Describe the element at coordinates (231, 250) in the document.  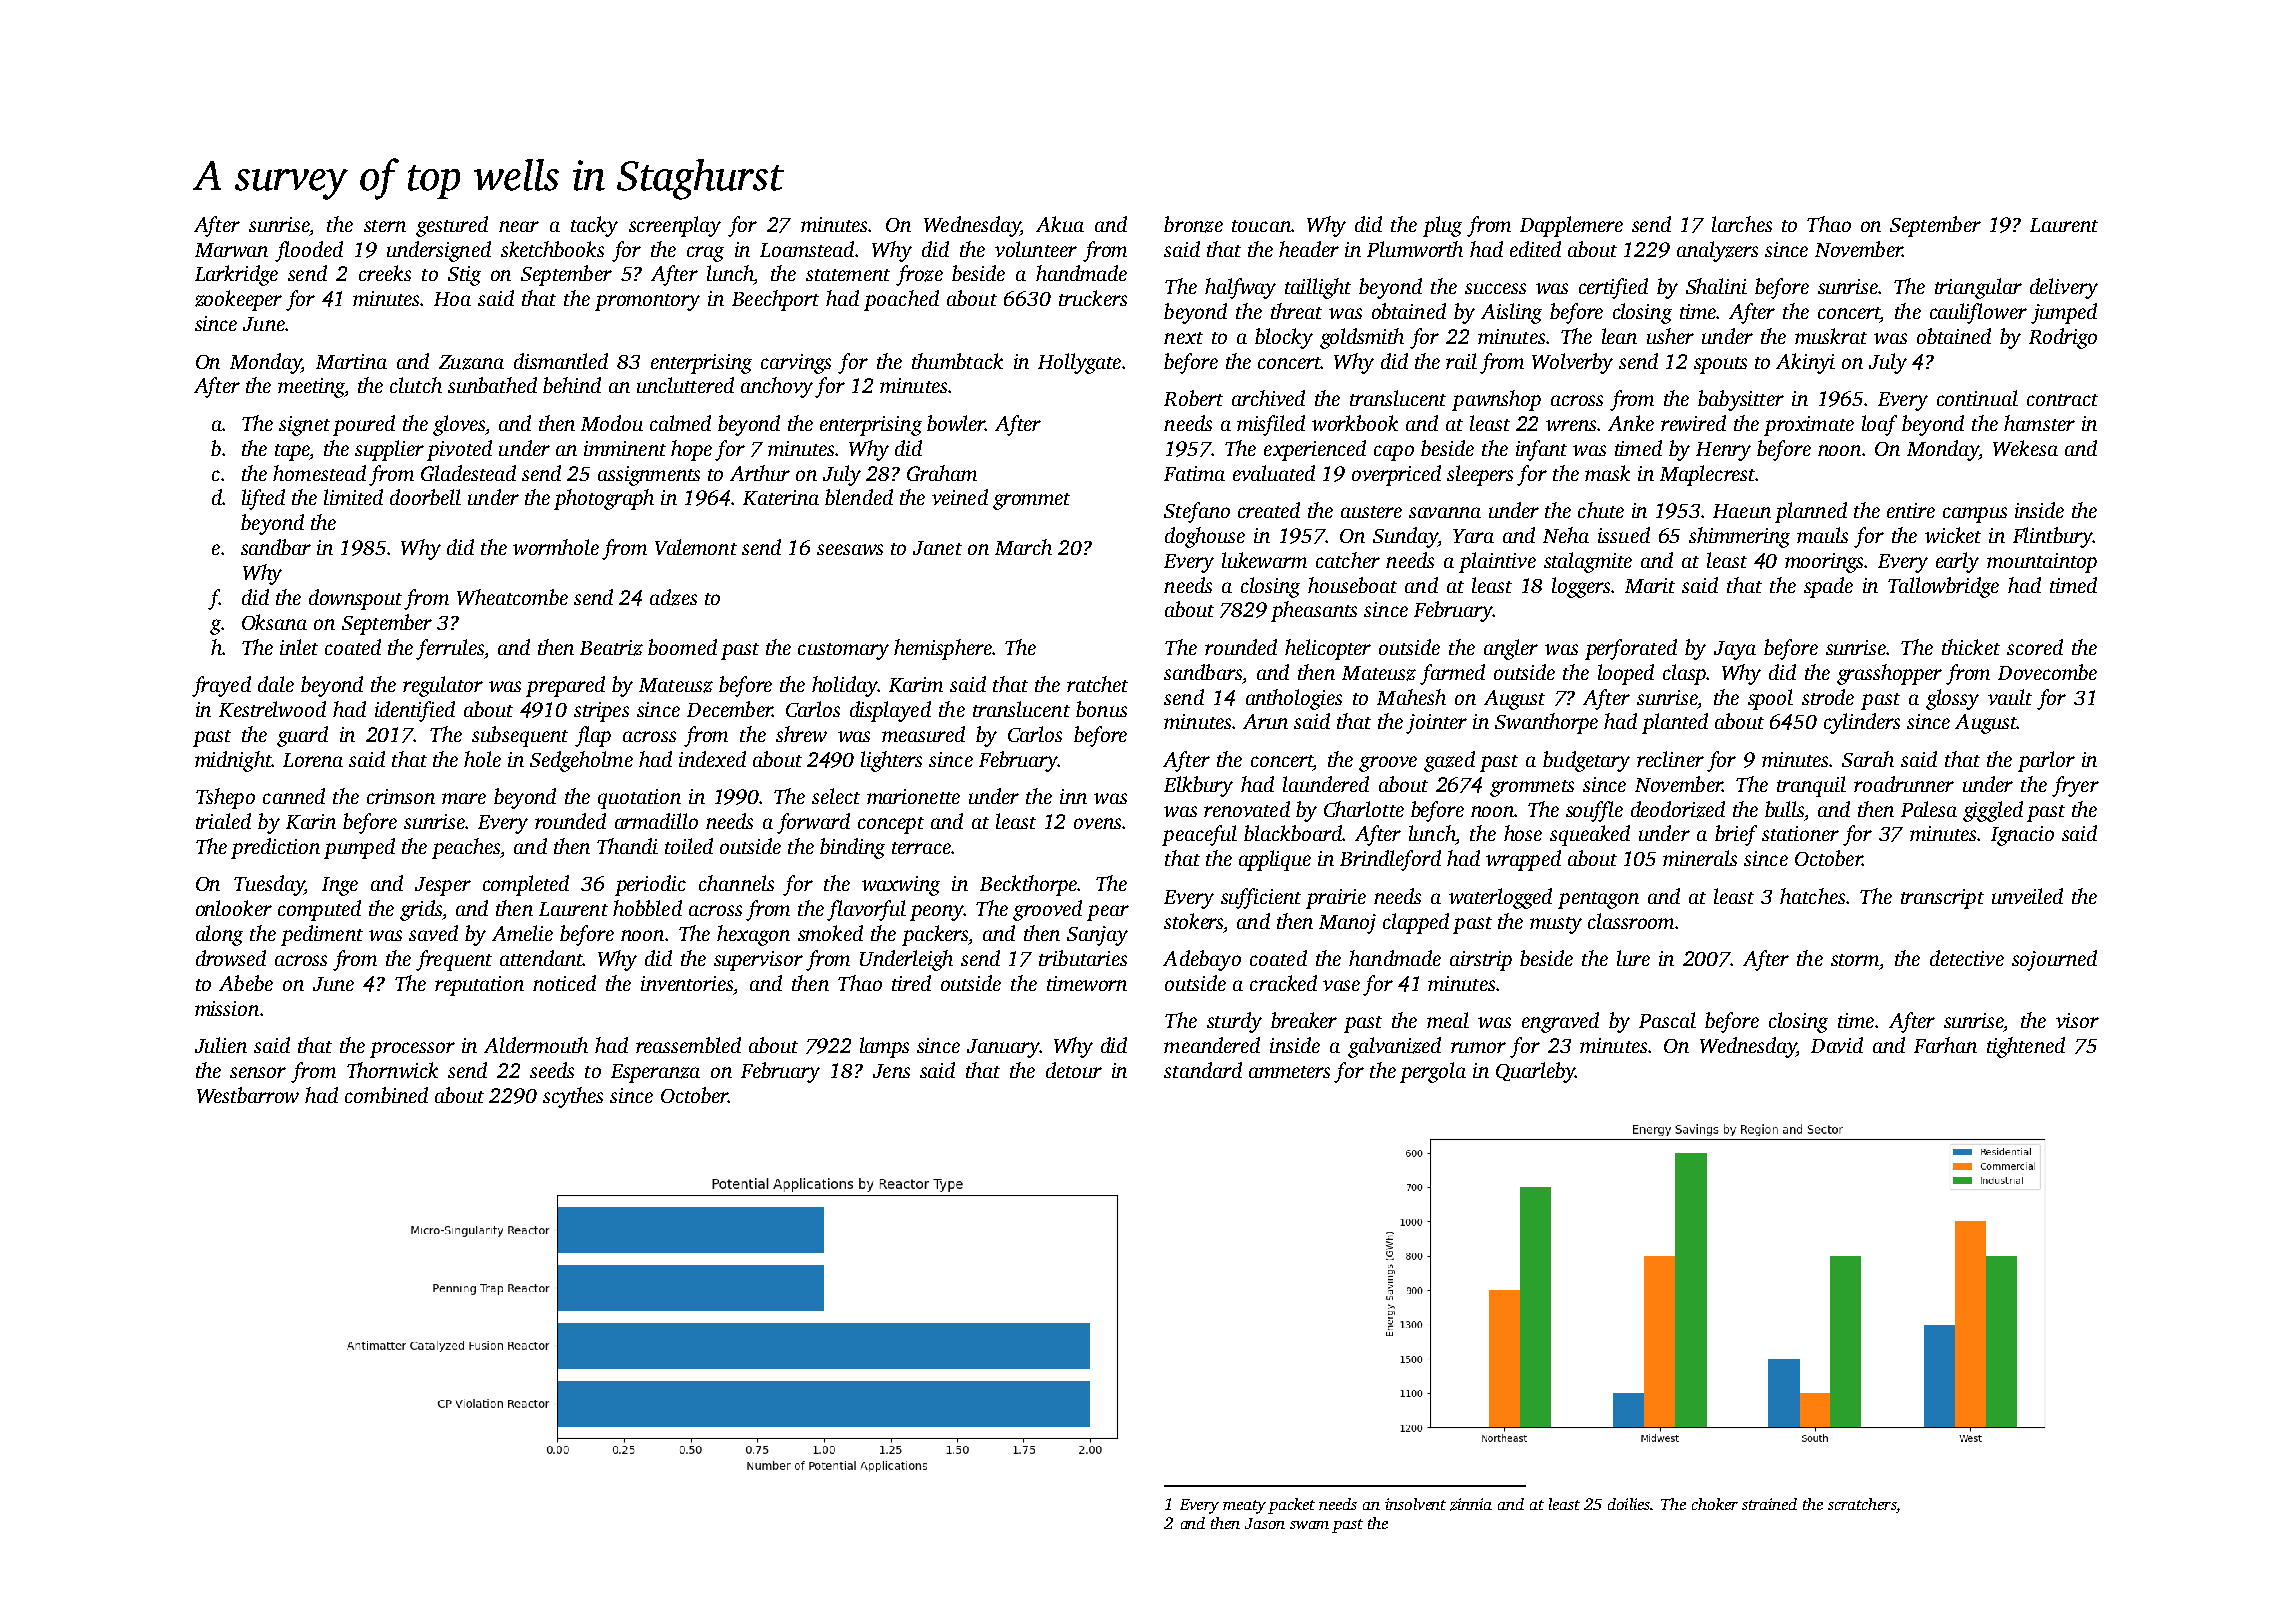
I see `Marwan` at that location.
